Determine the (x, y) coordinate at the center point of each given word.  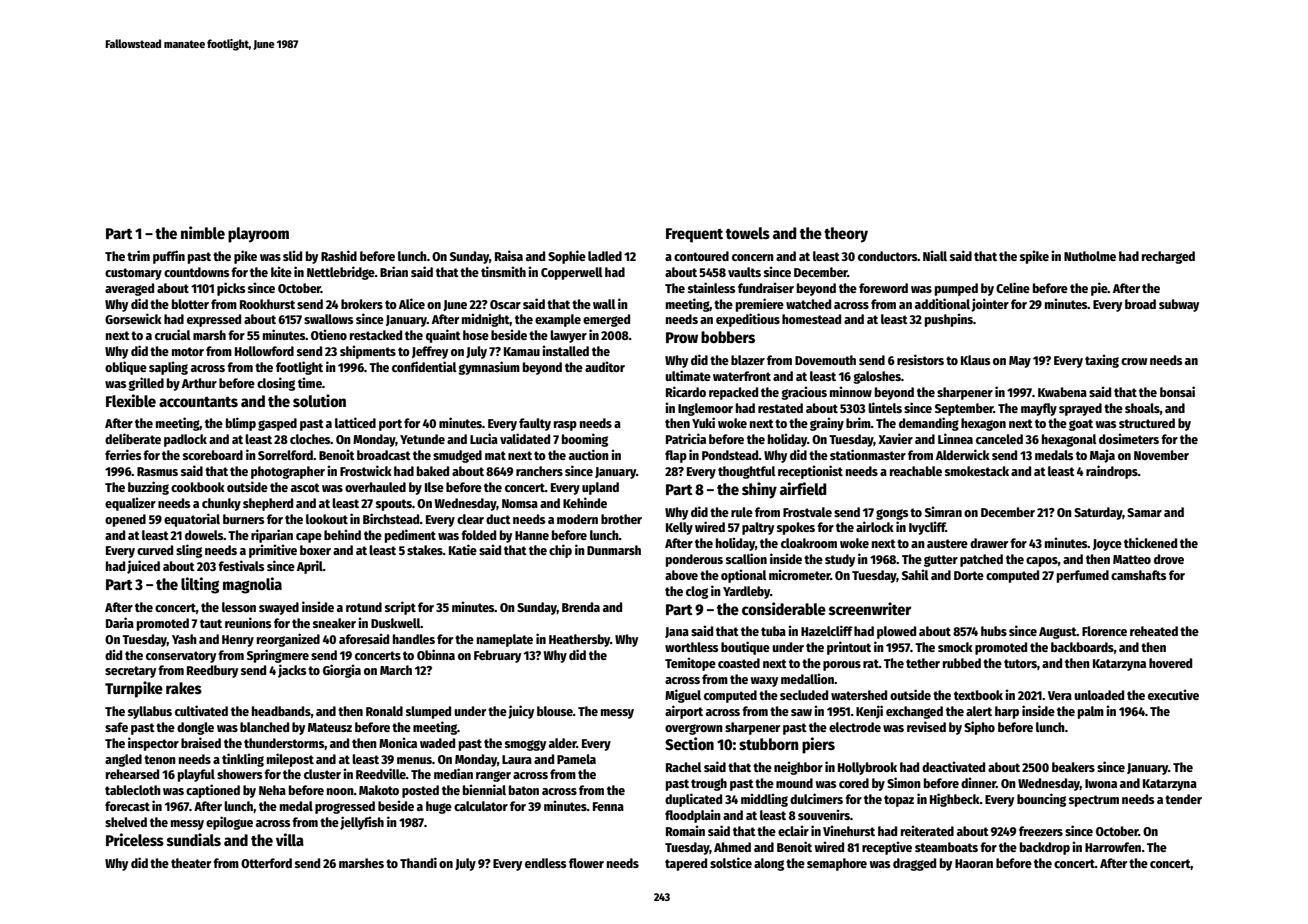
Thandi (418, 862)
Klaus (975, 360)
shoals (1142, 408)
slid (292, 255)
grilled (146, 384)
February (497, 656)
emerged (606, 320)
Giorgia (342, 671)
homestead (811, 319)
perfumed (1083, 576)
